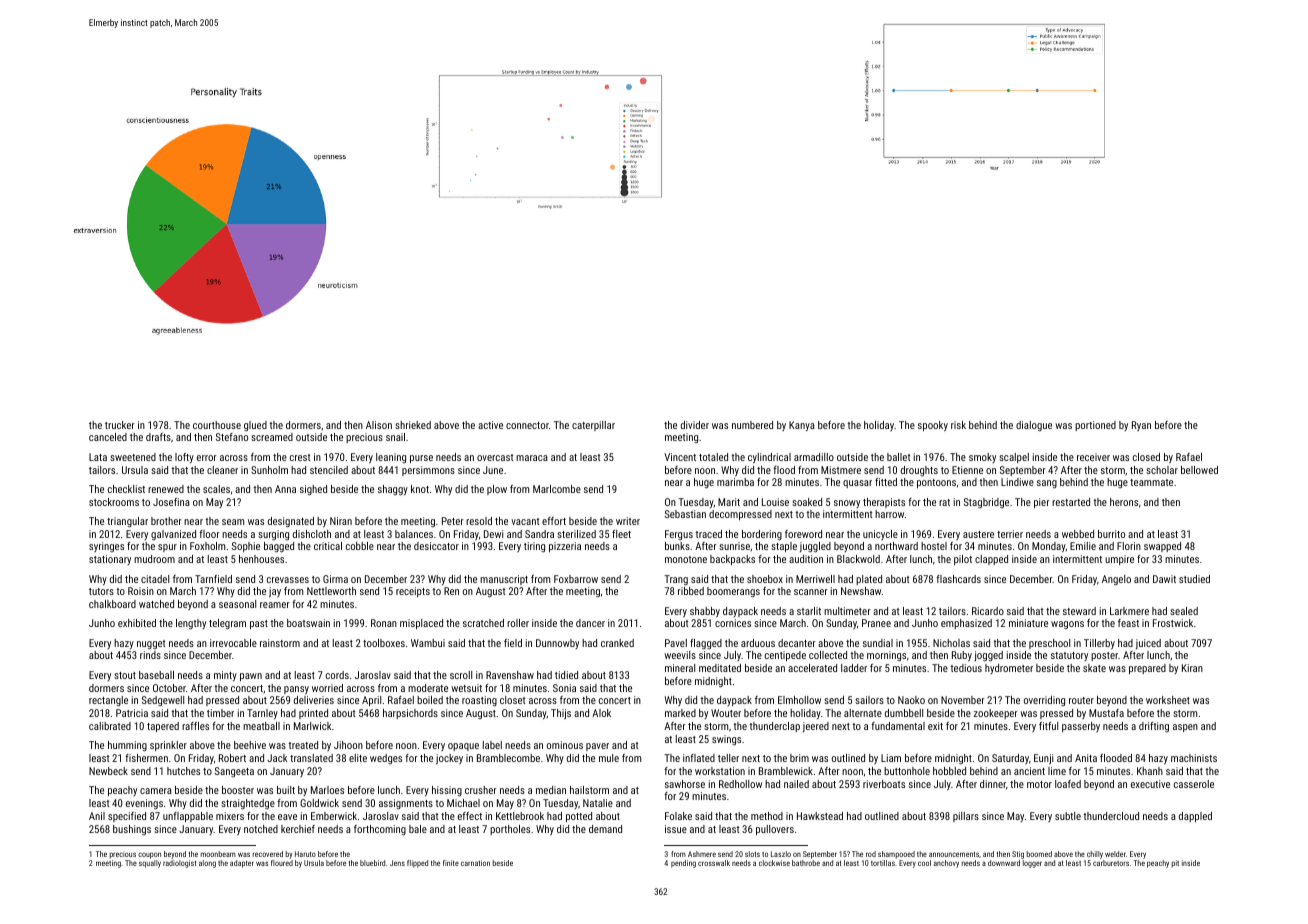 The image size is (1308, 924). What do you see at coordinates (379, 425) in the screenshot?
I see `Alison` at bounding box center [379, 425].
